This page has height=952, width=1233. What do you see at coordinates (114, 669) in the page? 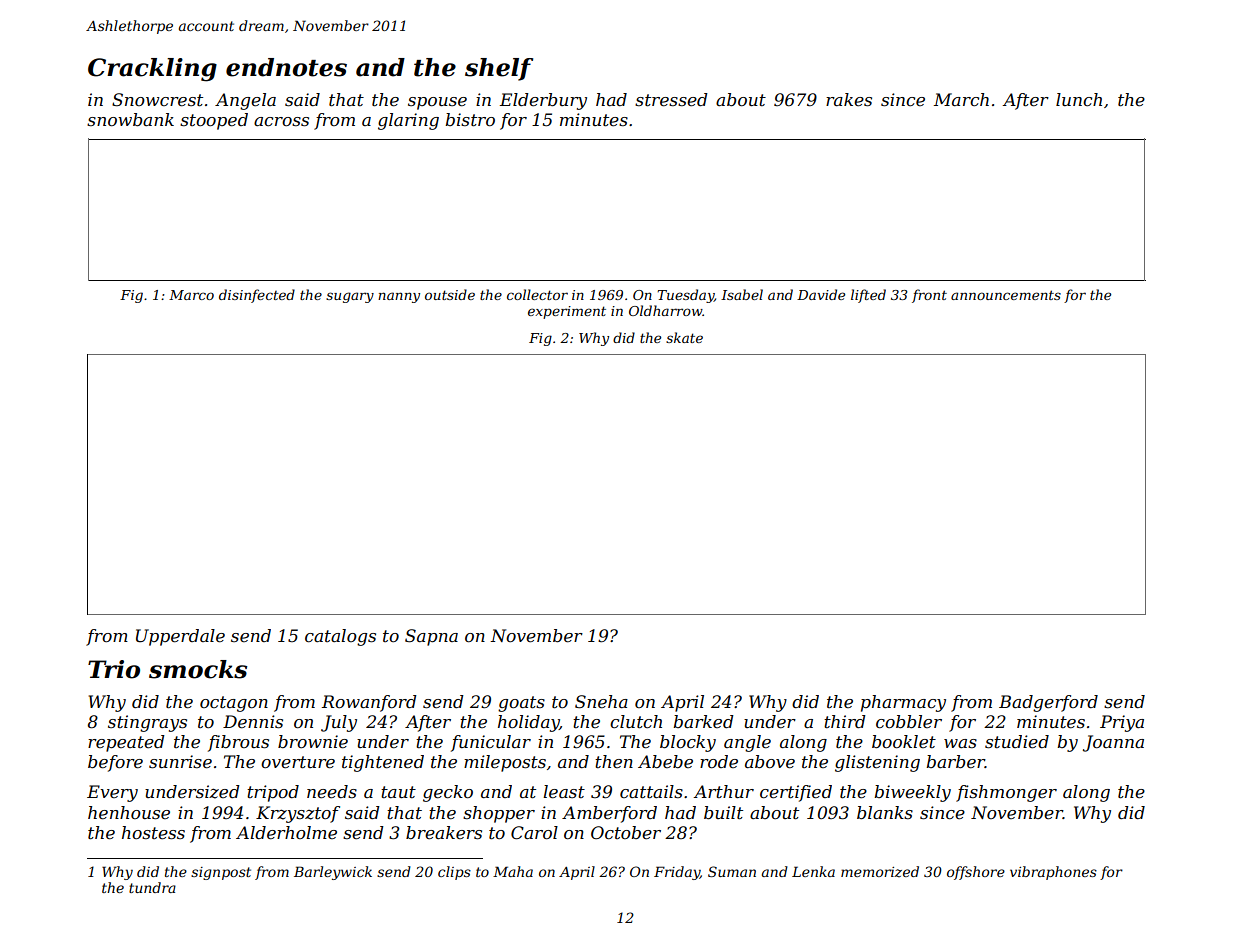
I see `Trio` at bounding box center [114, 669].
